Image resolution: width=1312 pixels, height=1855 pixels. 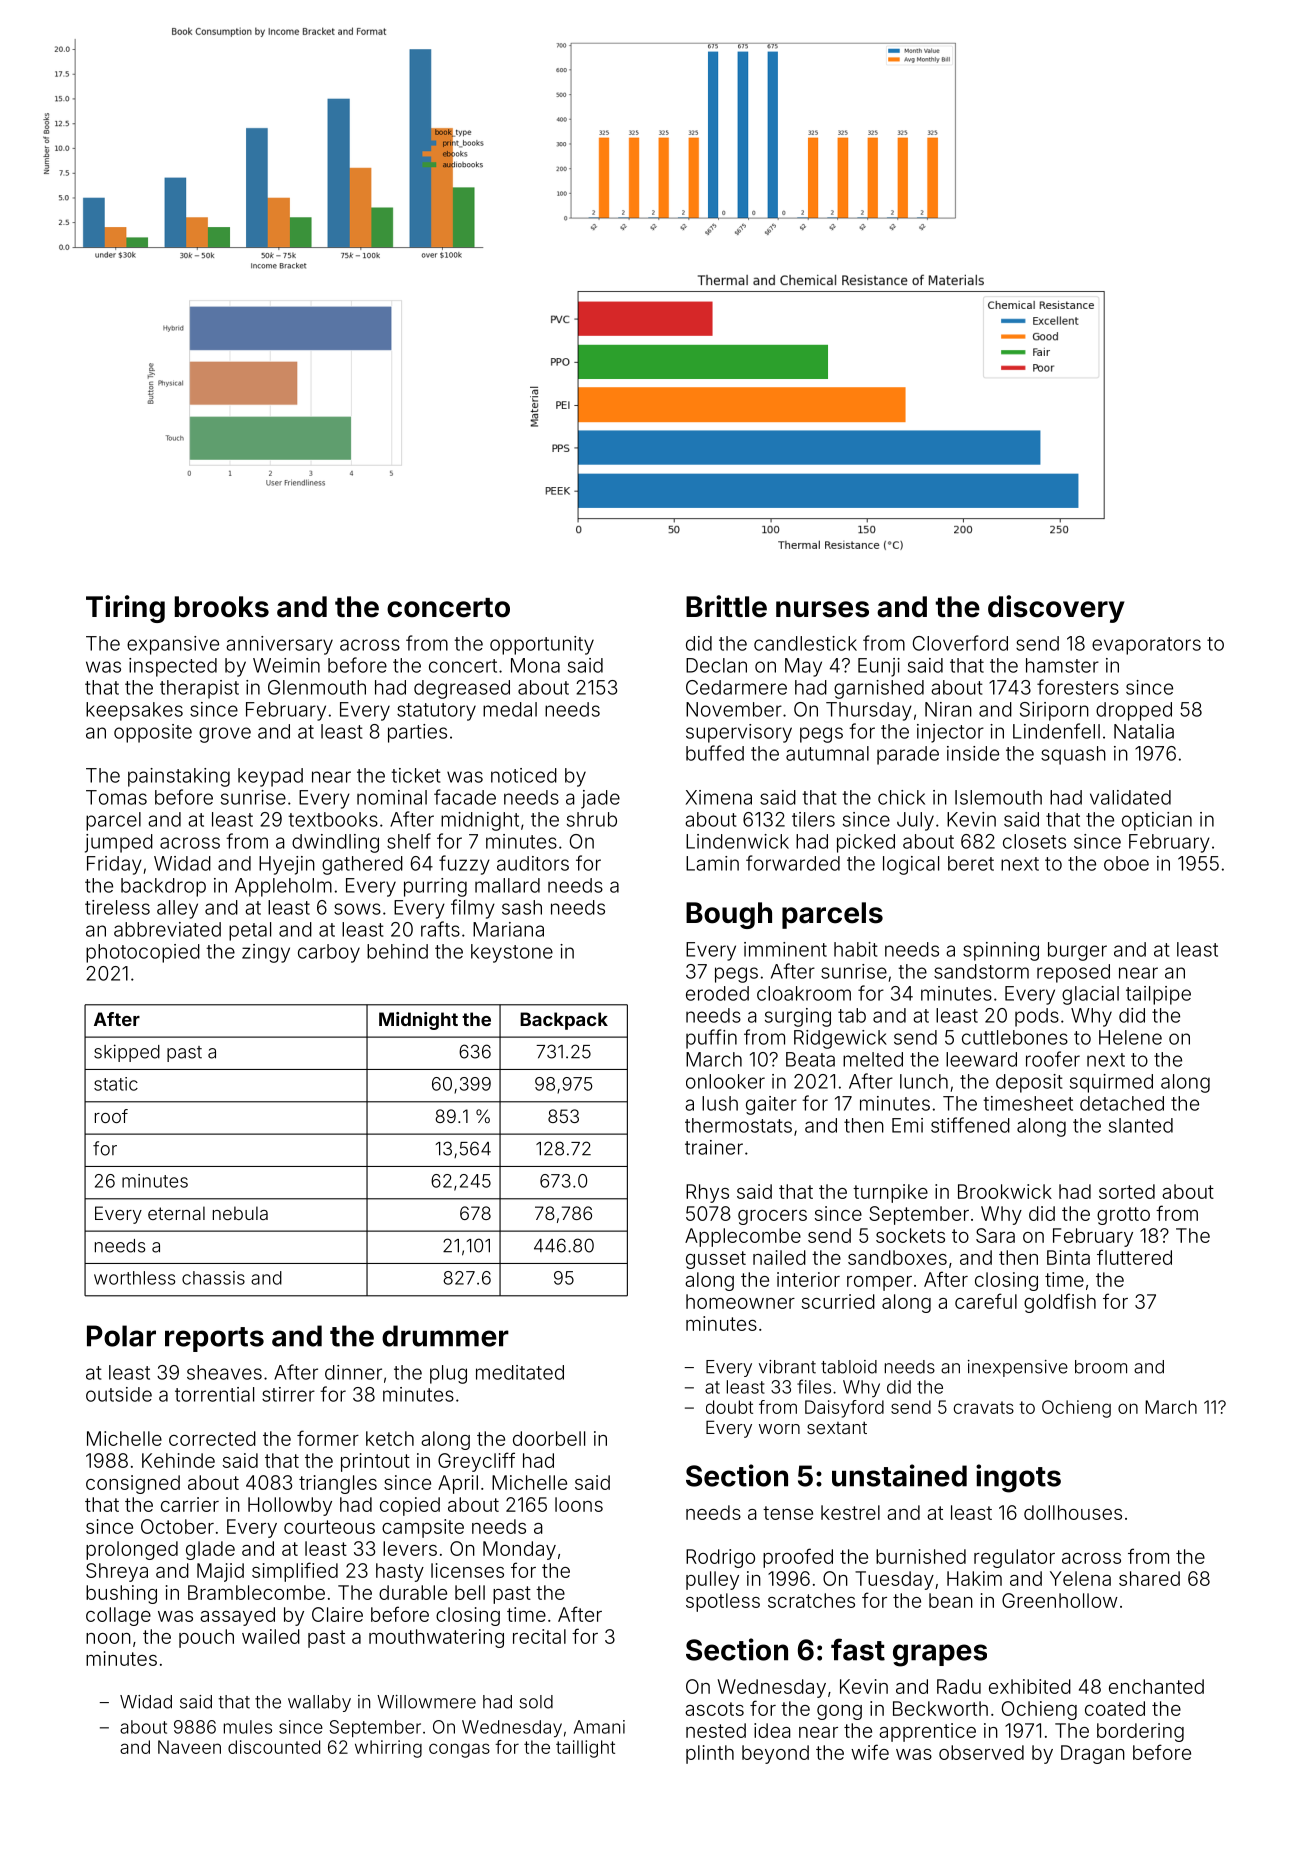 What do you see at coordinates (579, 1504) in the screenshot?
I see `loons` at bounding box center [579, 1504].
